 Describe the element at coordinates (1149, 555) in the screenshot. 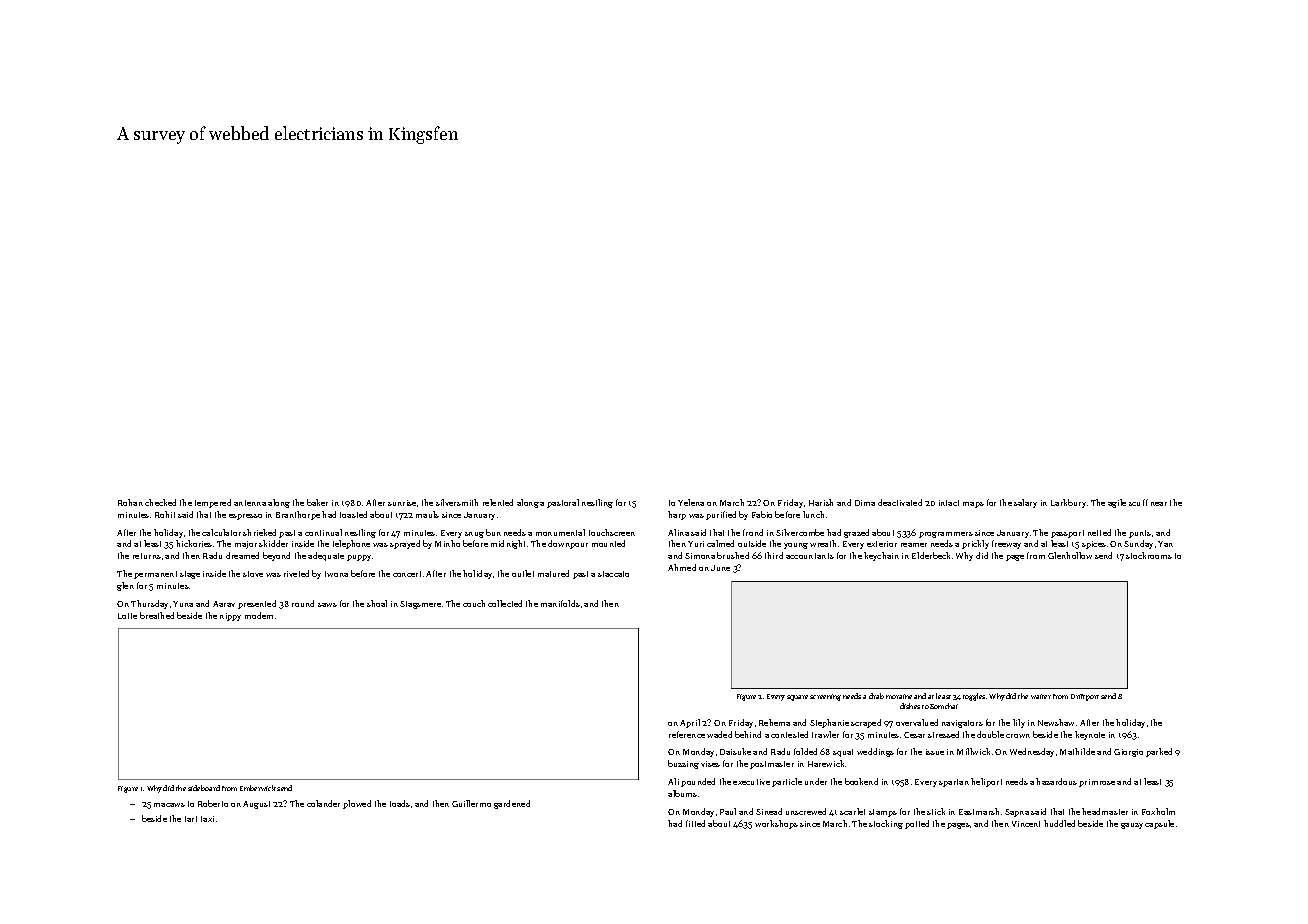

I see `stockrooms` at that location.
